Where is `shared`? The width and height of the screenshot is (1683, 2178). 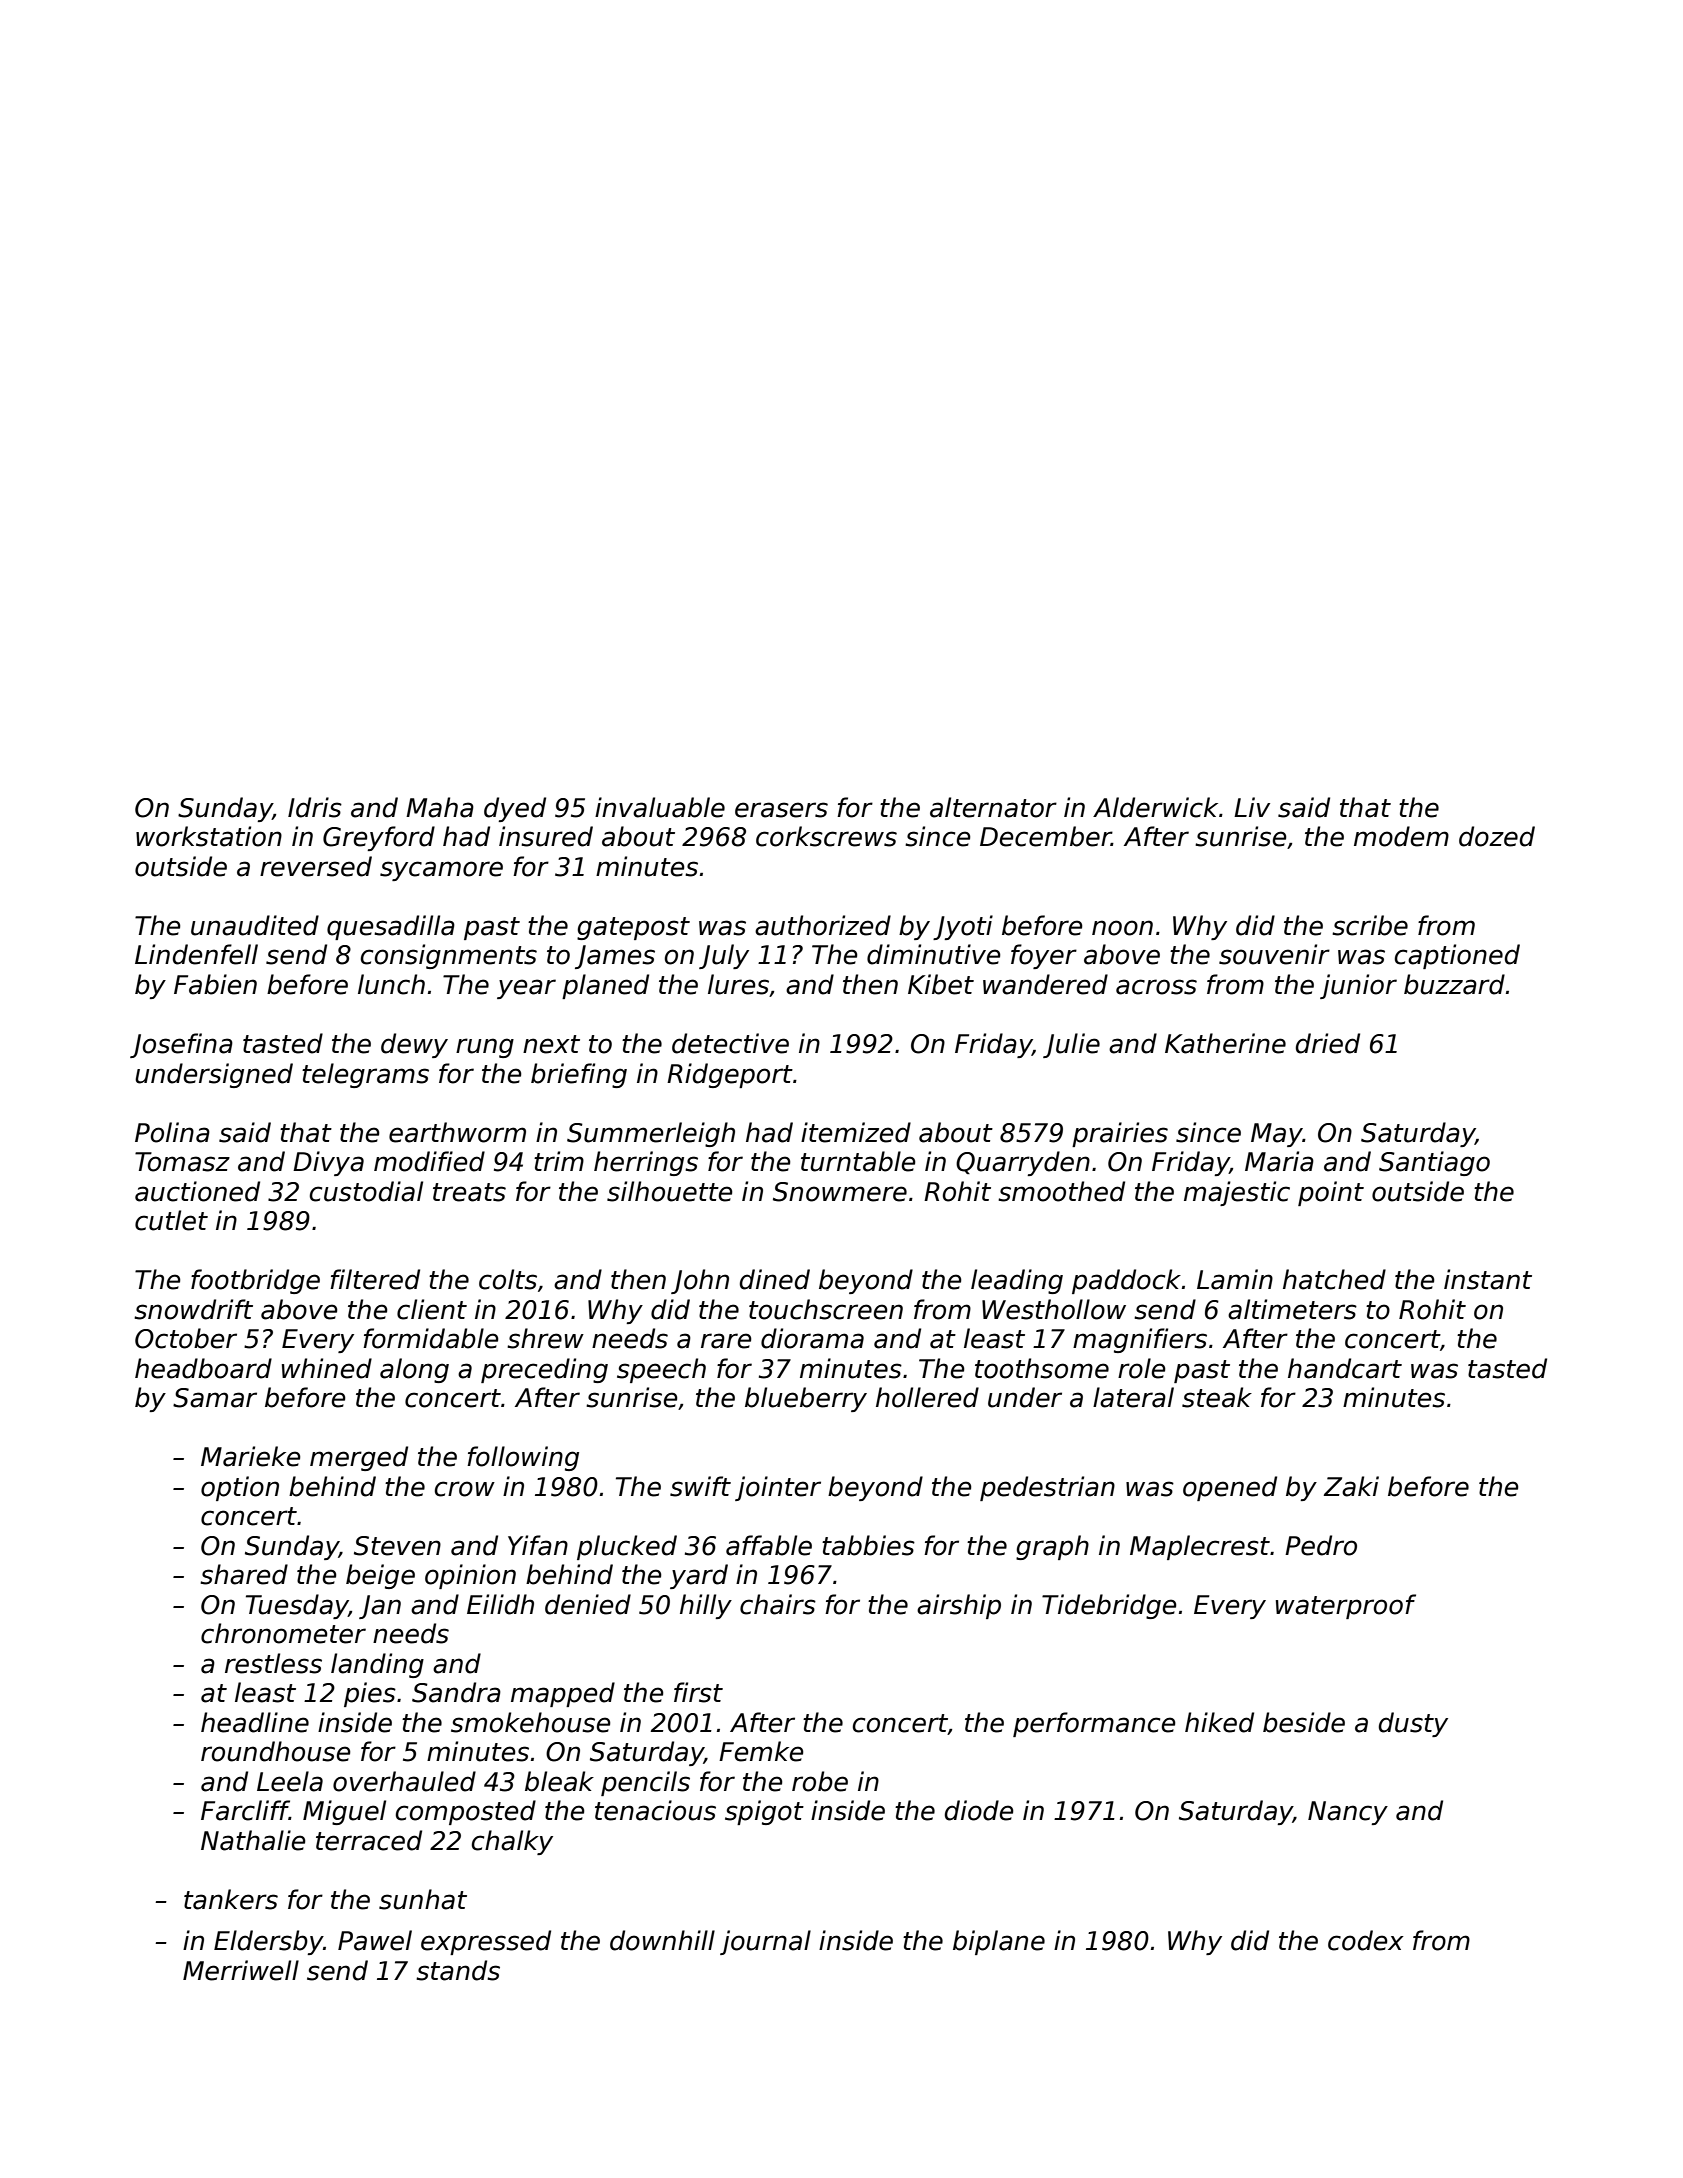
shared is located at coordinates (244, 1574).
